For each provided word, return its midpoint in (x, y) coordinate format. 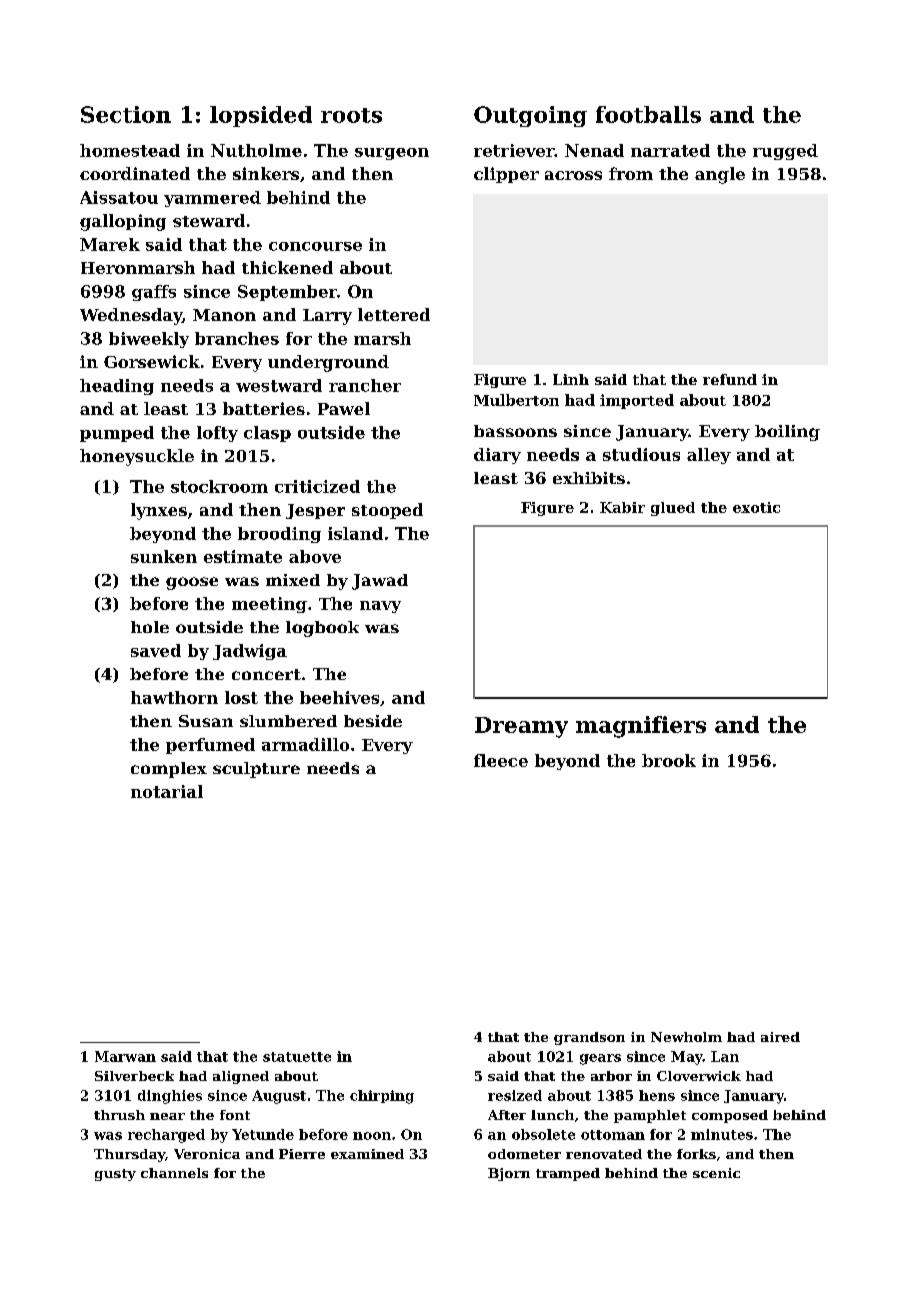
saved (156, 650)
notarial (167, 791)
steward (209, 220)
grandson (589, 1038)
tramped (568, 1174)
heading (117, 387)
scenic (716, 1173)
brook (669, 760)
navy (380, 607)
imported (637, 401)
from (631, 173)
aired (780, 1037)
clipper (506, 175)
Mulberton (516, 400)
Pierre (302, 1154)
